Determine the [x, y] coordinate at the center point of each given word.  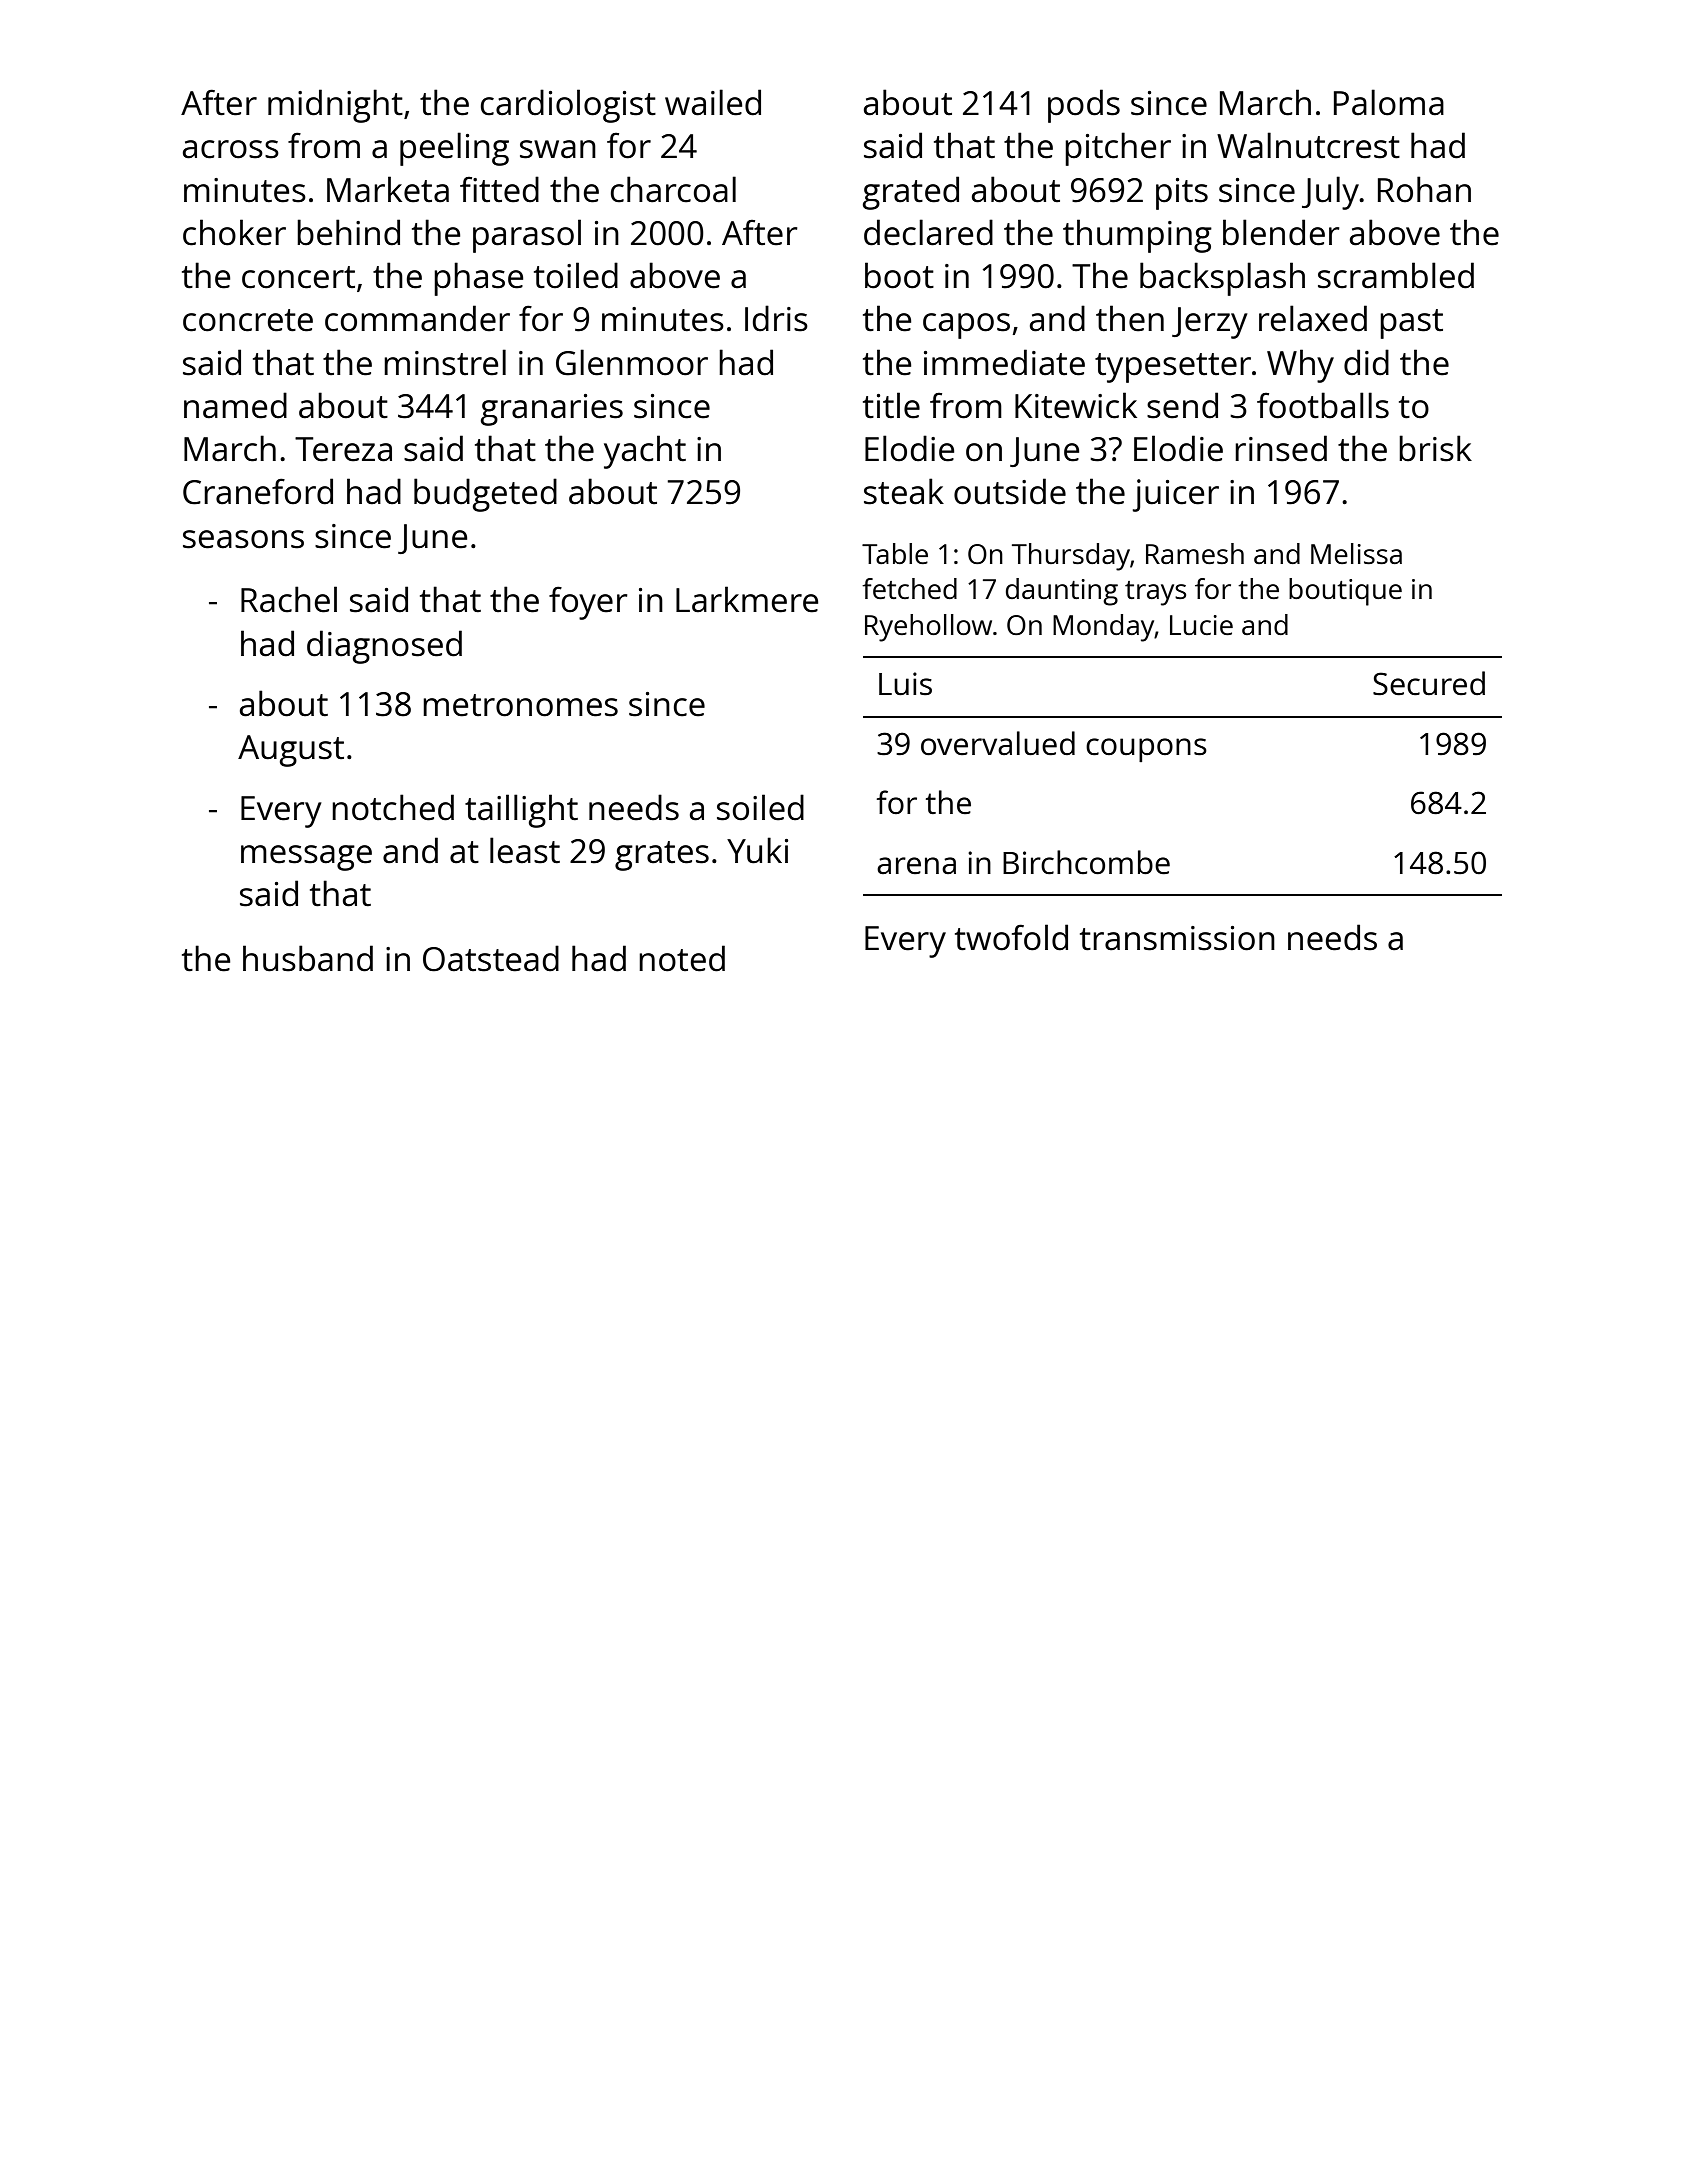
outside [1010, 491]
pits [1182, 194]
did [1366, 362]
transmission [1177, 938]
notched [393, 807]
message [306, 858]
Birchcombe [1086, 862]
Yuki [757, 850]
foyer [588, 603]
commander [417, 318]
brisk [1435, 448]
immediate [1004, 362]
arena [916, 865]
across [231, 149]
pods [1084, 106]
